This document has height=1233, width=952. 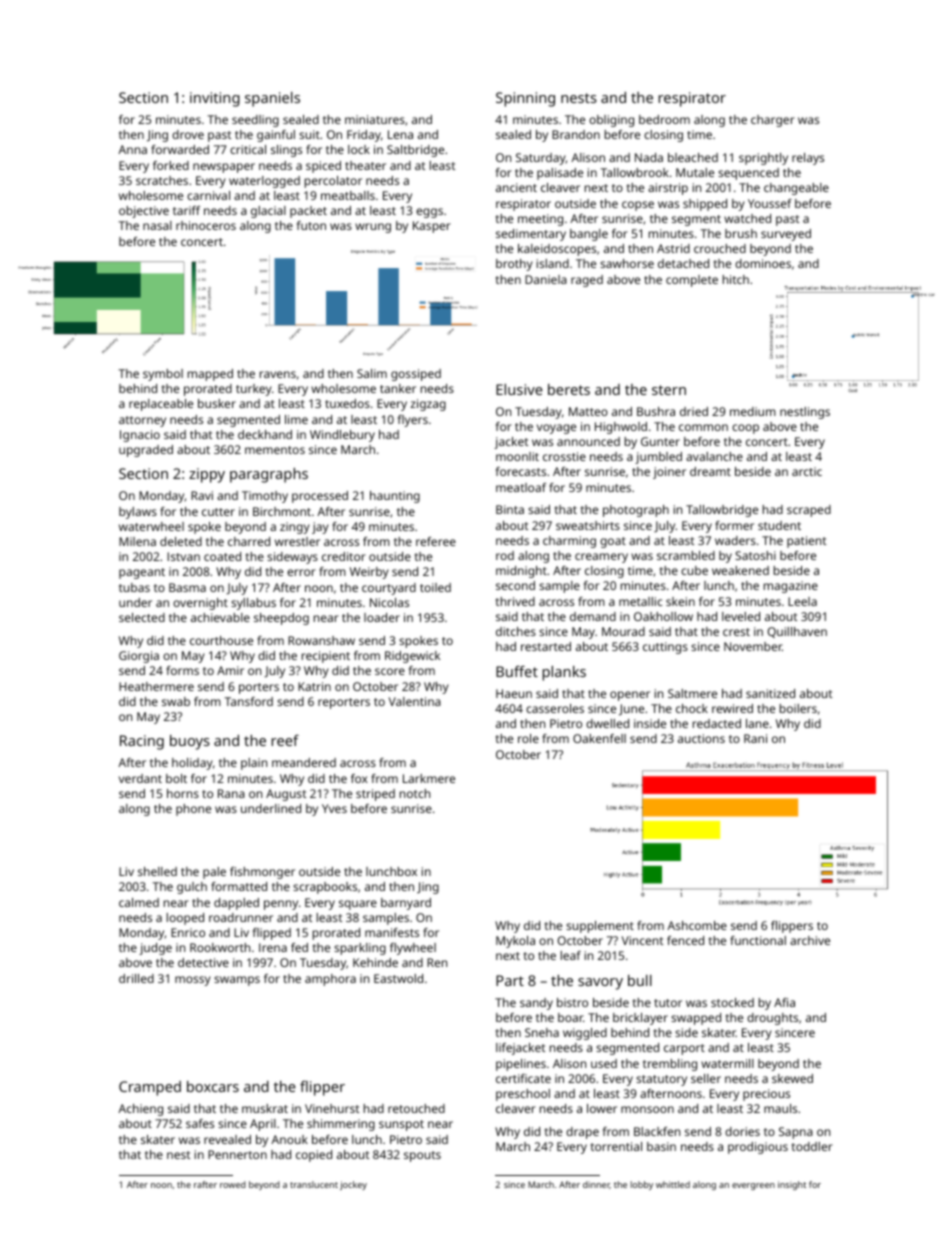 I want to click on Ridgewick, so click(x=412, y=657).
